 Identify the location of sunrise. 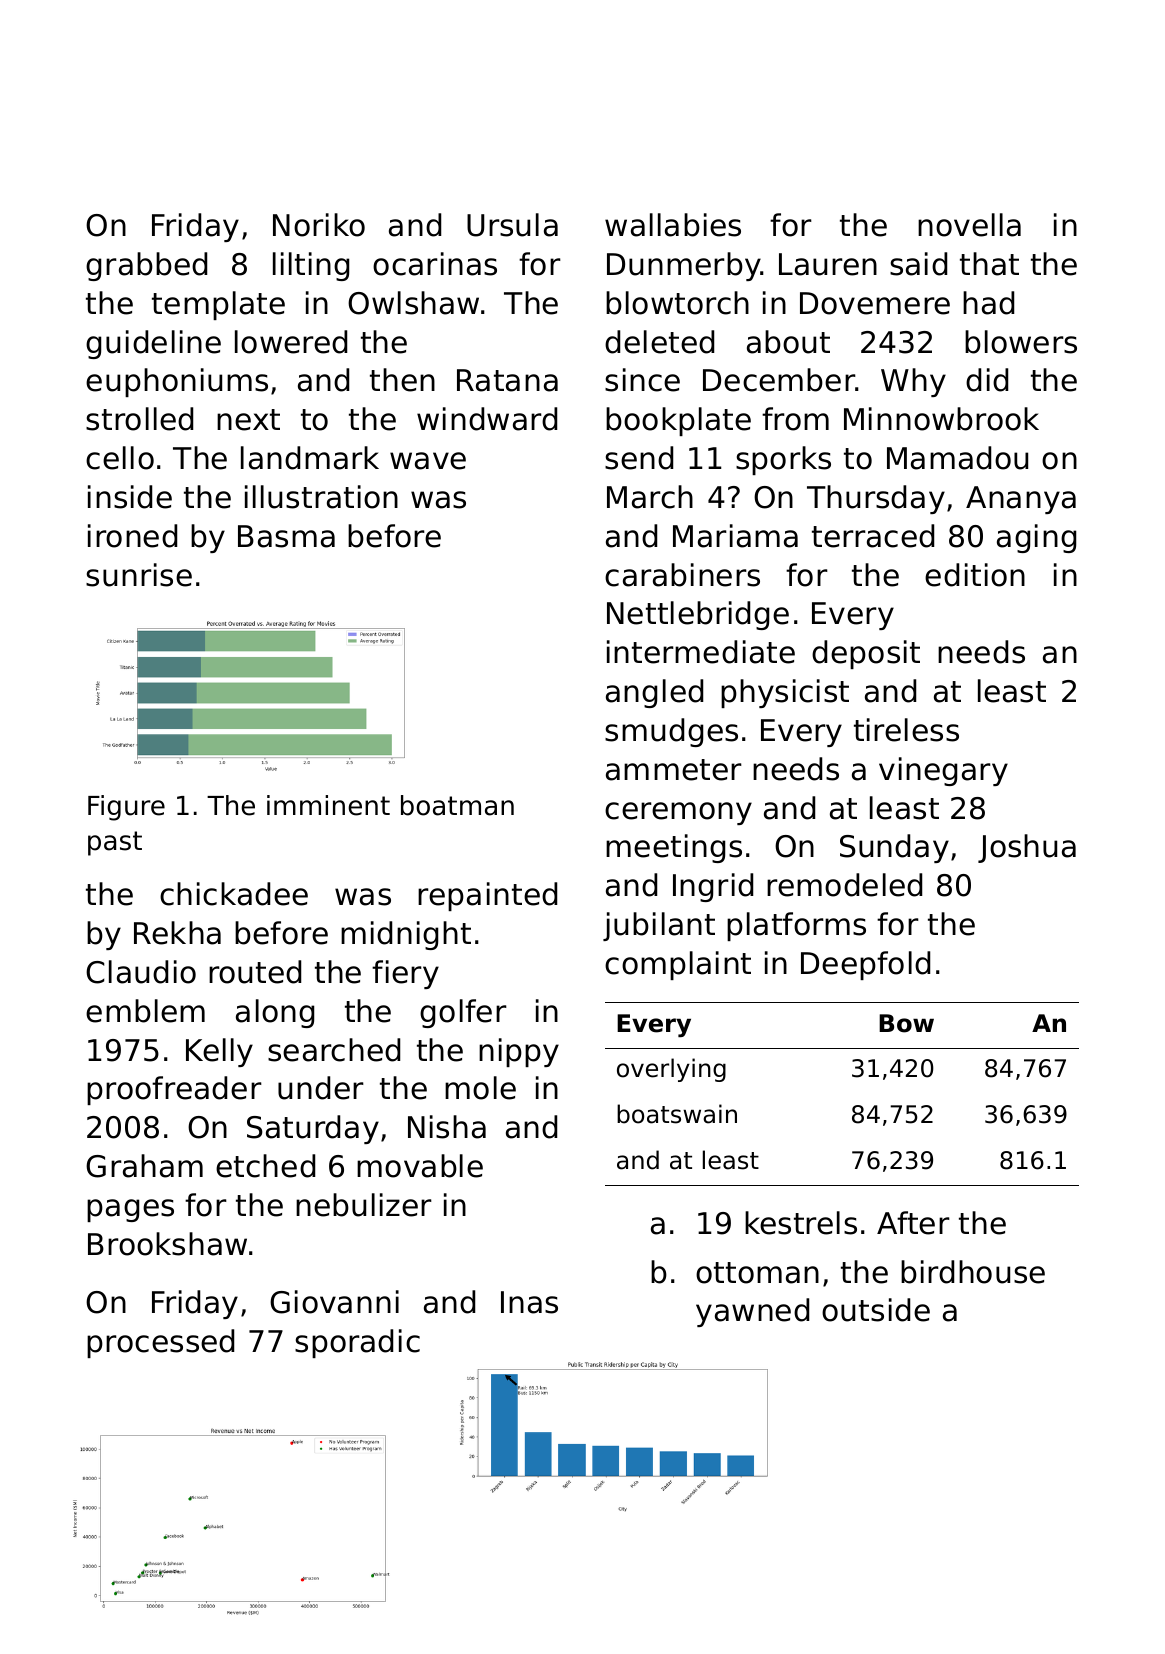
(139, 575).
